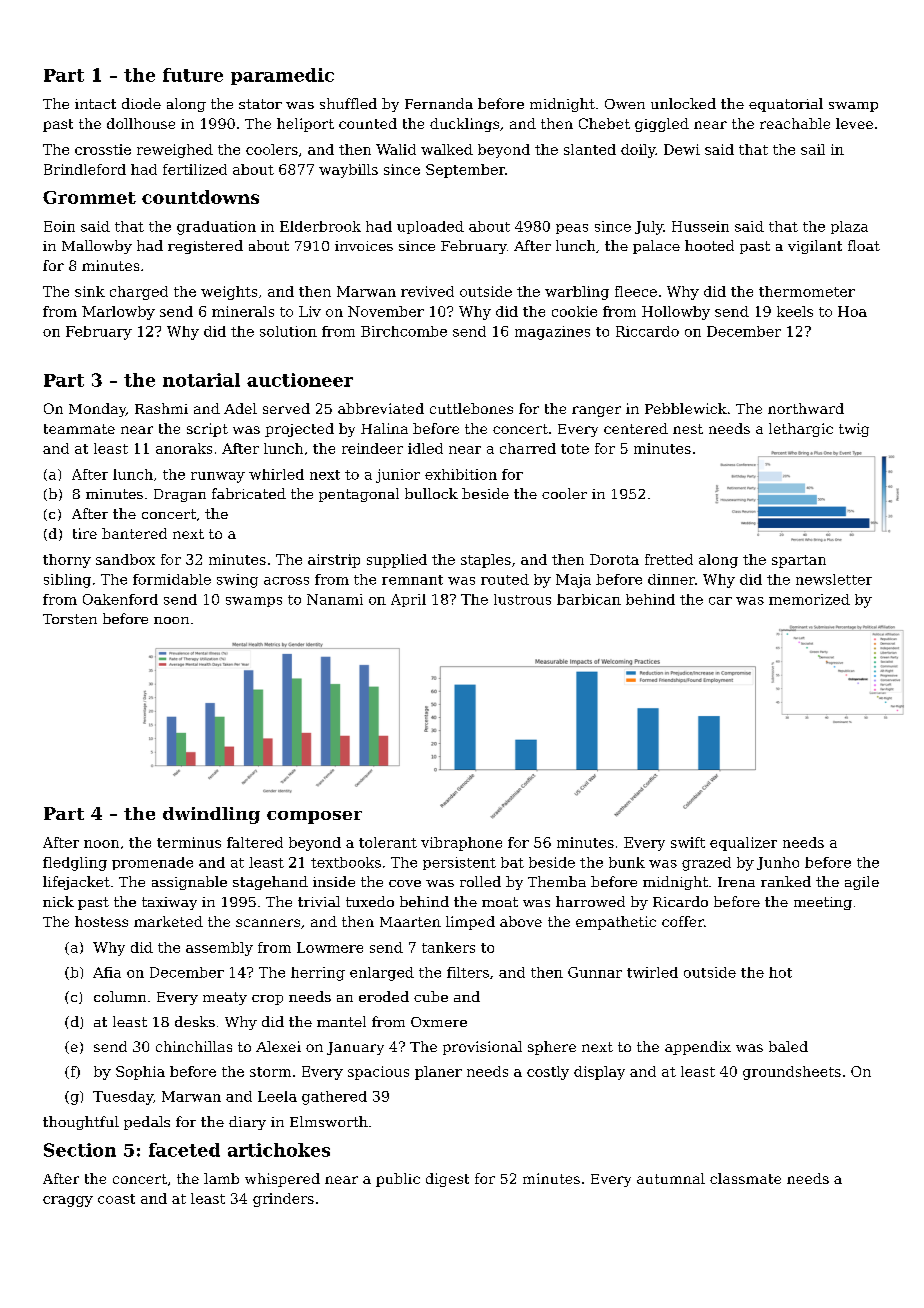 This screenshot has width=924, height=1308. I want to click on grinders, so click(283, 1200).
